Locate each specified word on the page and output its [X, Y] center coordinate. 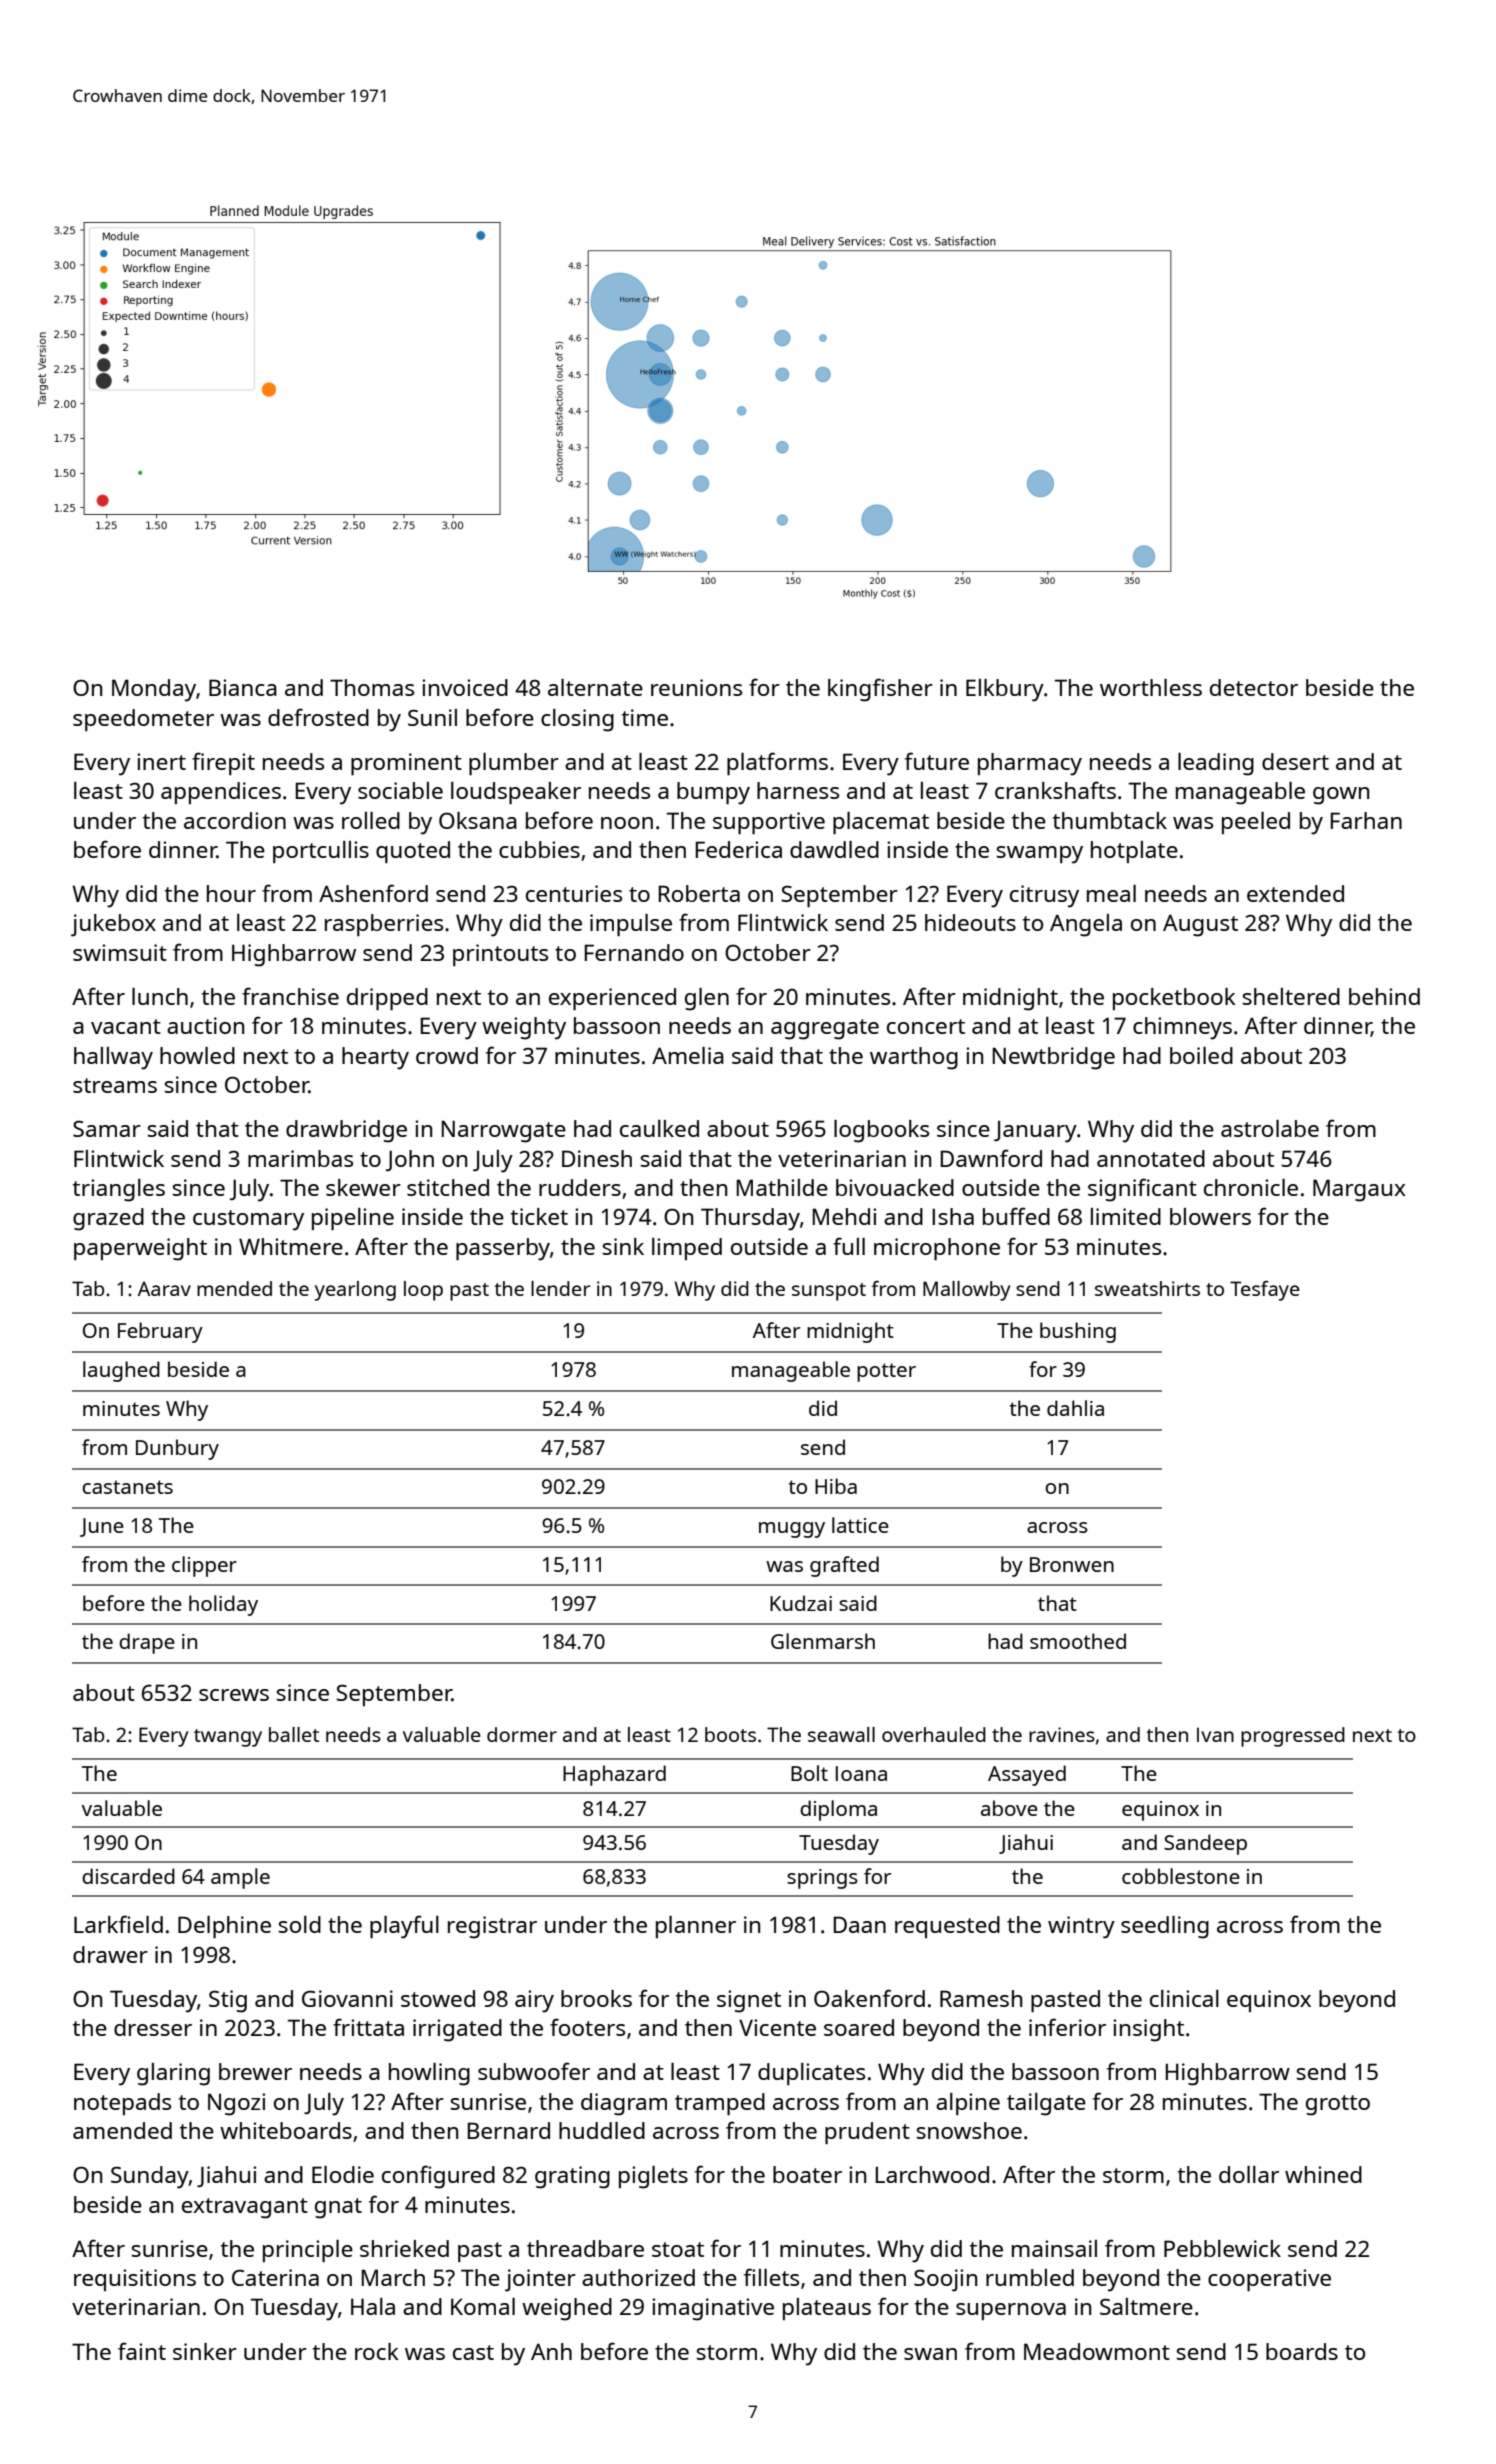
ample [240, 1878]
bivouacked [895, 1187]
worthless [1151, 687]
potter [886, 1372]
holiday [223, 1605]
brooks [596, 1998]
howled [197, 1055]
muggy [792, 1530]
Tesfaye [1265, 1291]
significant [1142, 1190]
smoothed [1078, 1641]
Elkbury [1005, 690]
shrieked [404, 2248]
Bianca [243, 687]
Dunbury [177, 1449]
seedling [1165, 1927]
